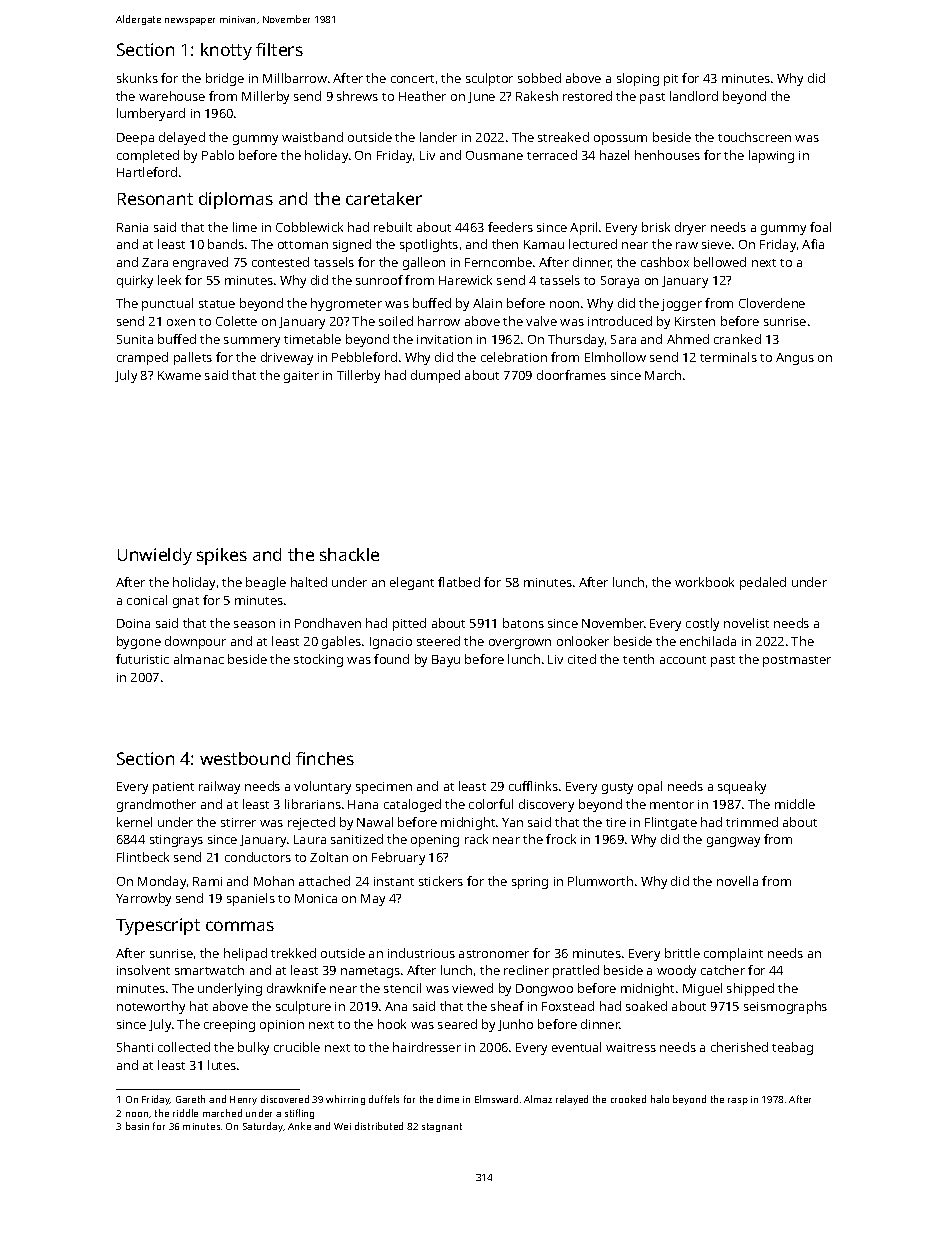 Image resolution: width=952 pixels, height=1233 pixels. Describe the element at coordinates (754, 137) in the page. I see `touchscreen` at that location.
